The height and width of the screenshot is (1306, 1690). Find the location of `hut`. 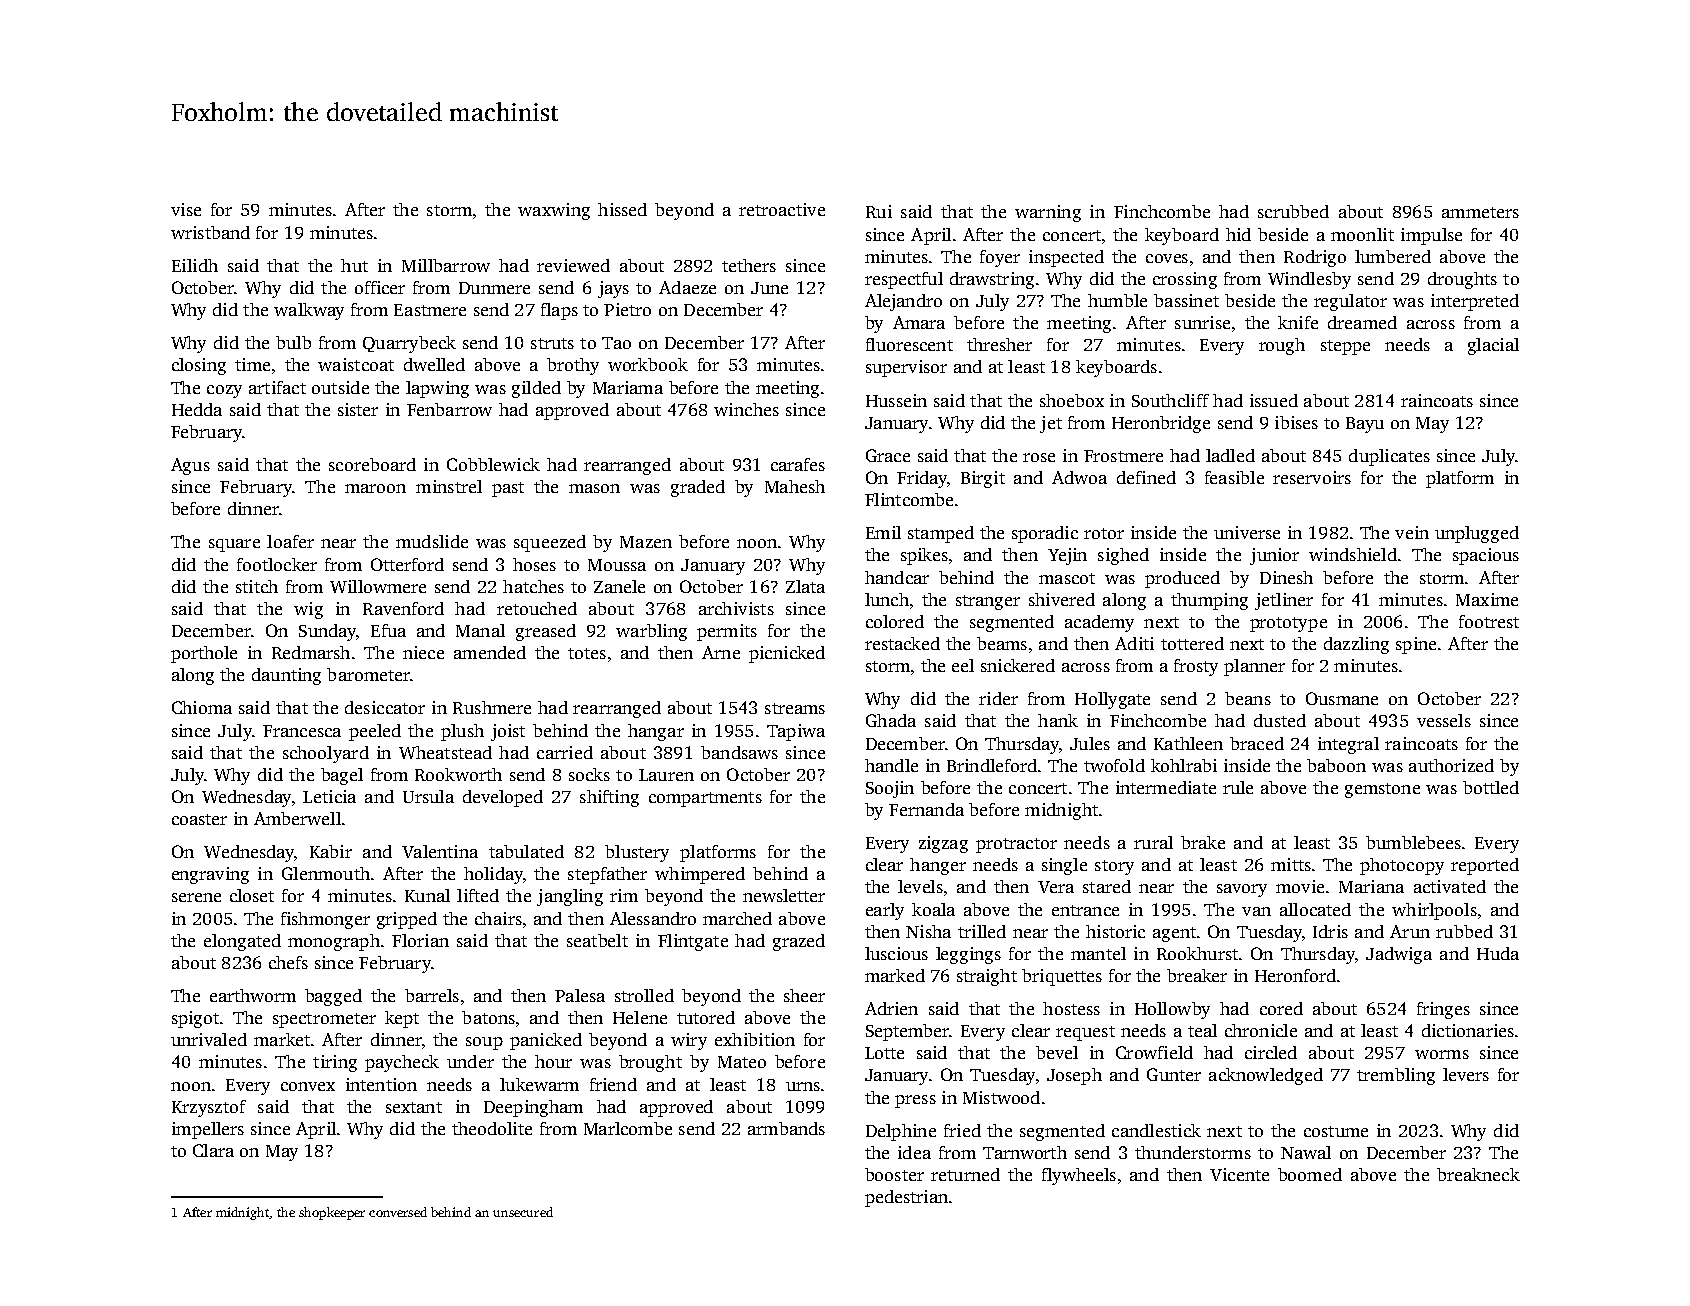

hut is located at coordinates (354, 265).
